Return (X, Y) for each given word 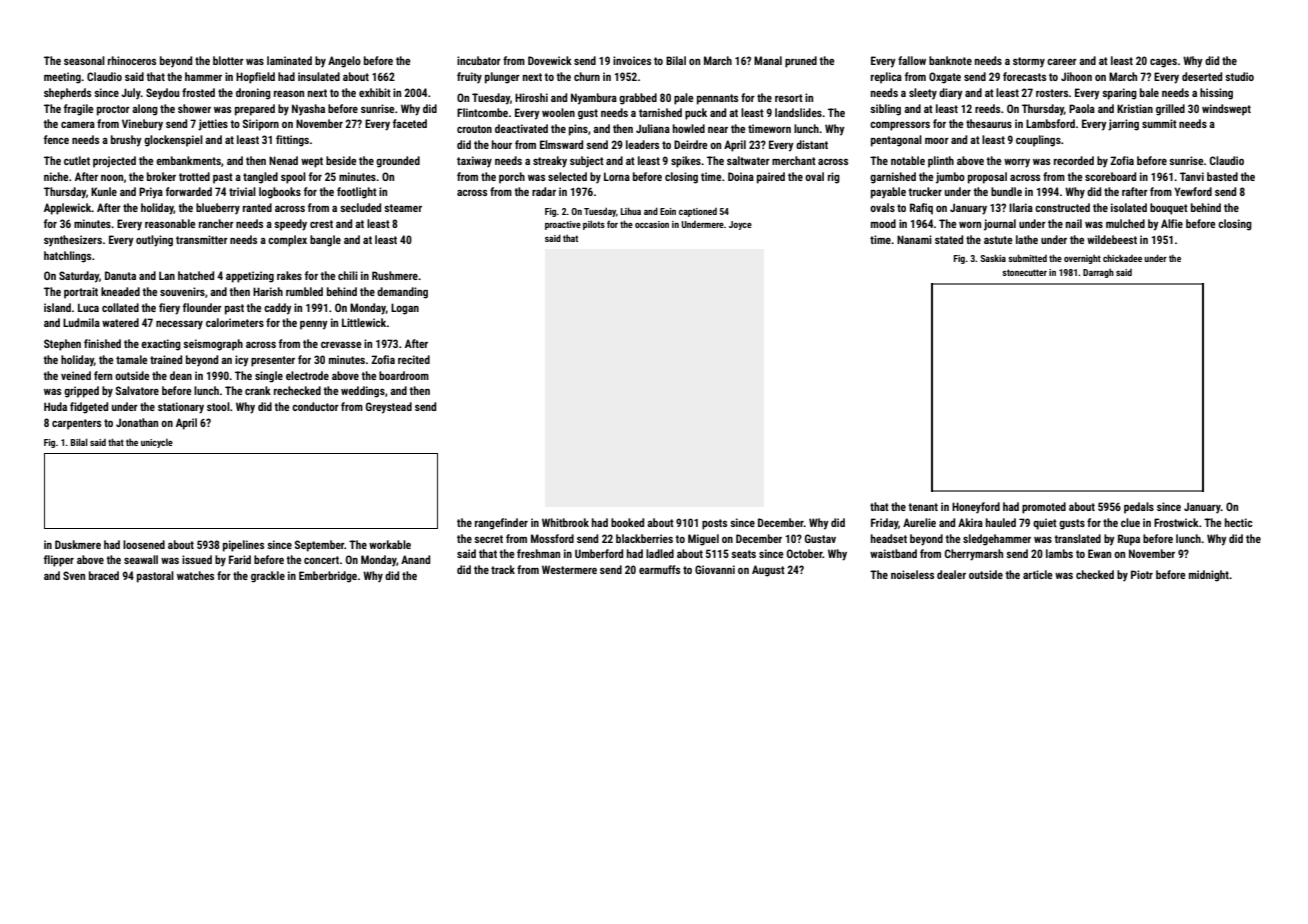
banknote (950, 60)
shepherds (67, 94)
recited (414, 359)
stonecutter (1024, 272)
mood (883, 223)
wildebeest (1112, 239)
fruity (469, 78)
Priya (151, 193)
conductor (315, 406)
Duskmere (78, 544)
